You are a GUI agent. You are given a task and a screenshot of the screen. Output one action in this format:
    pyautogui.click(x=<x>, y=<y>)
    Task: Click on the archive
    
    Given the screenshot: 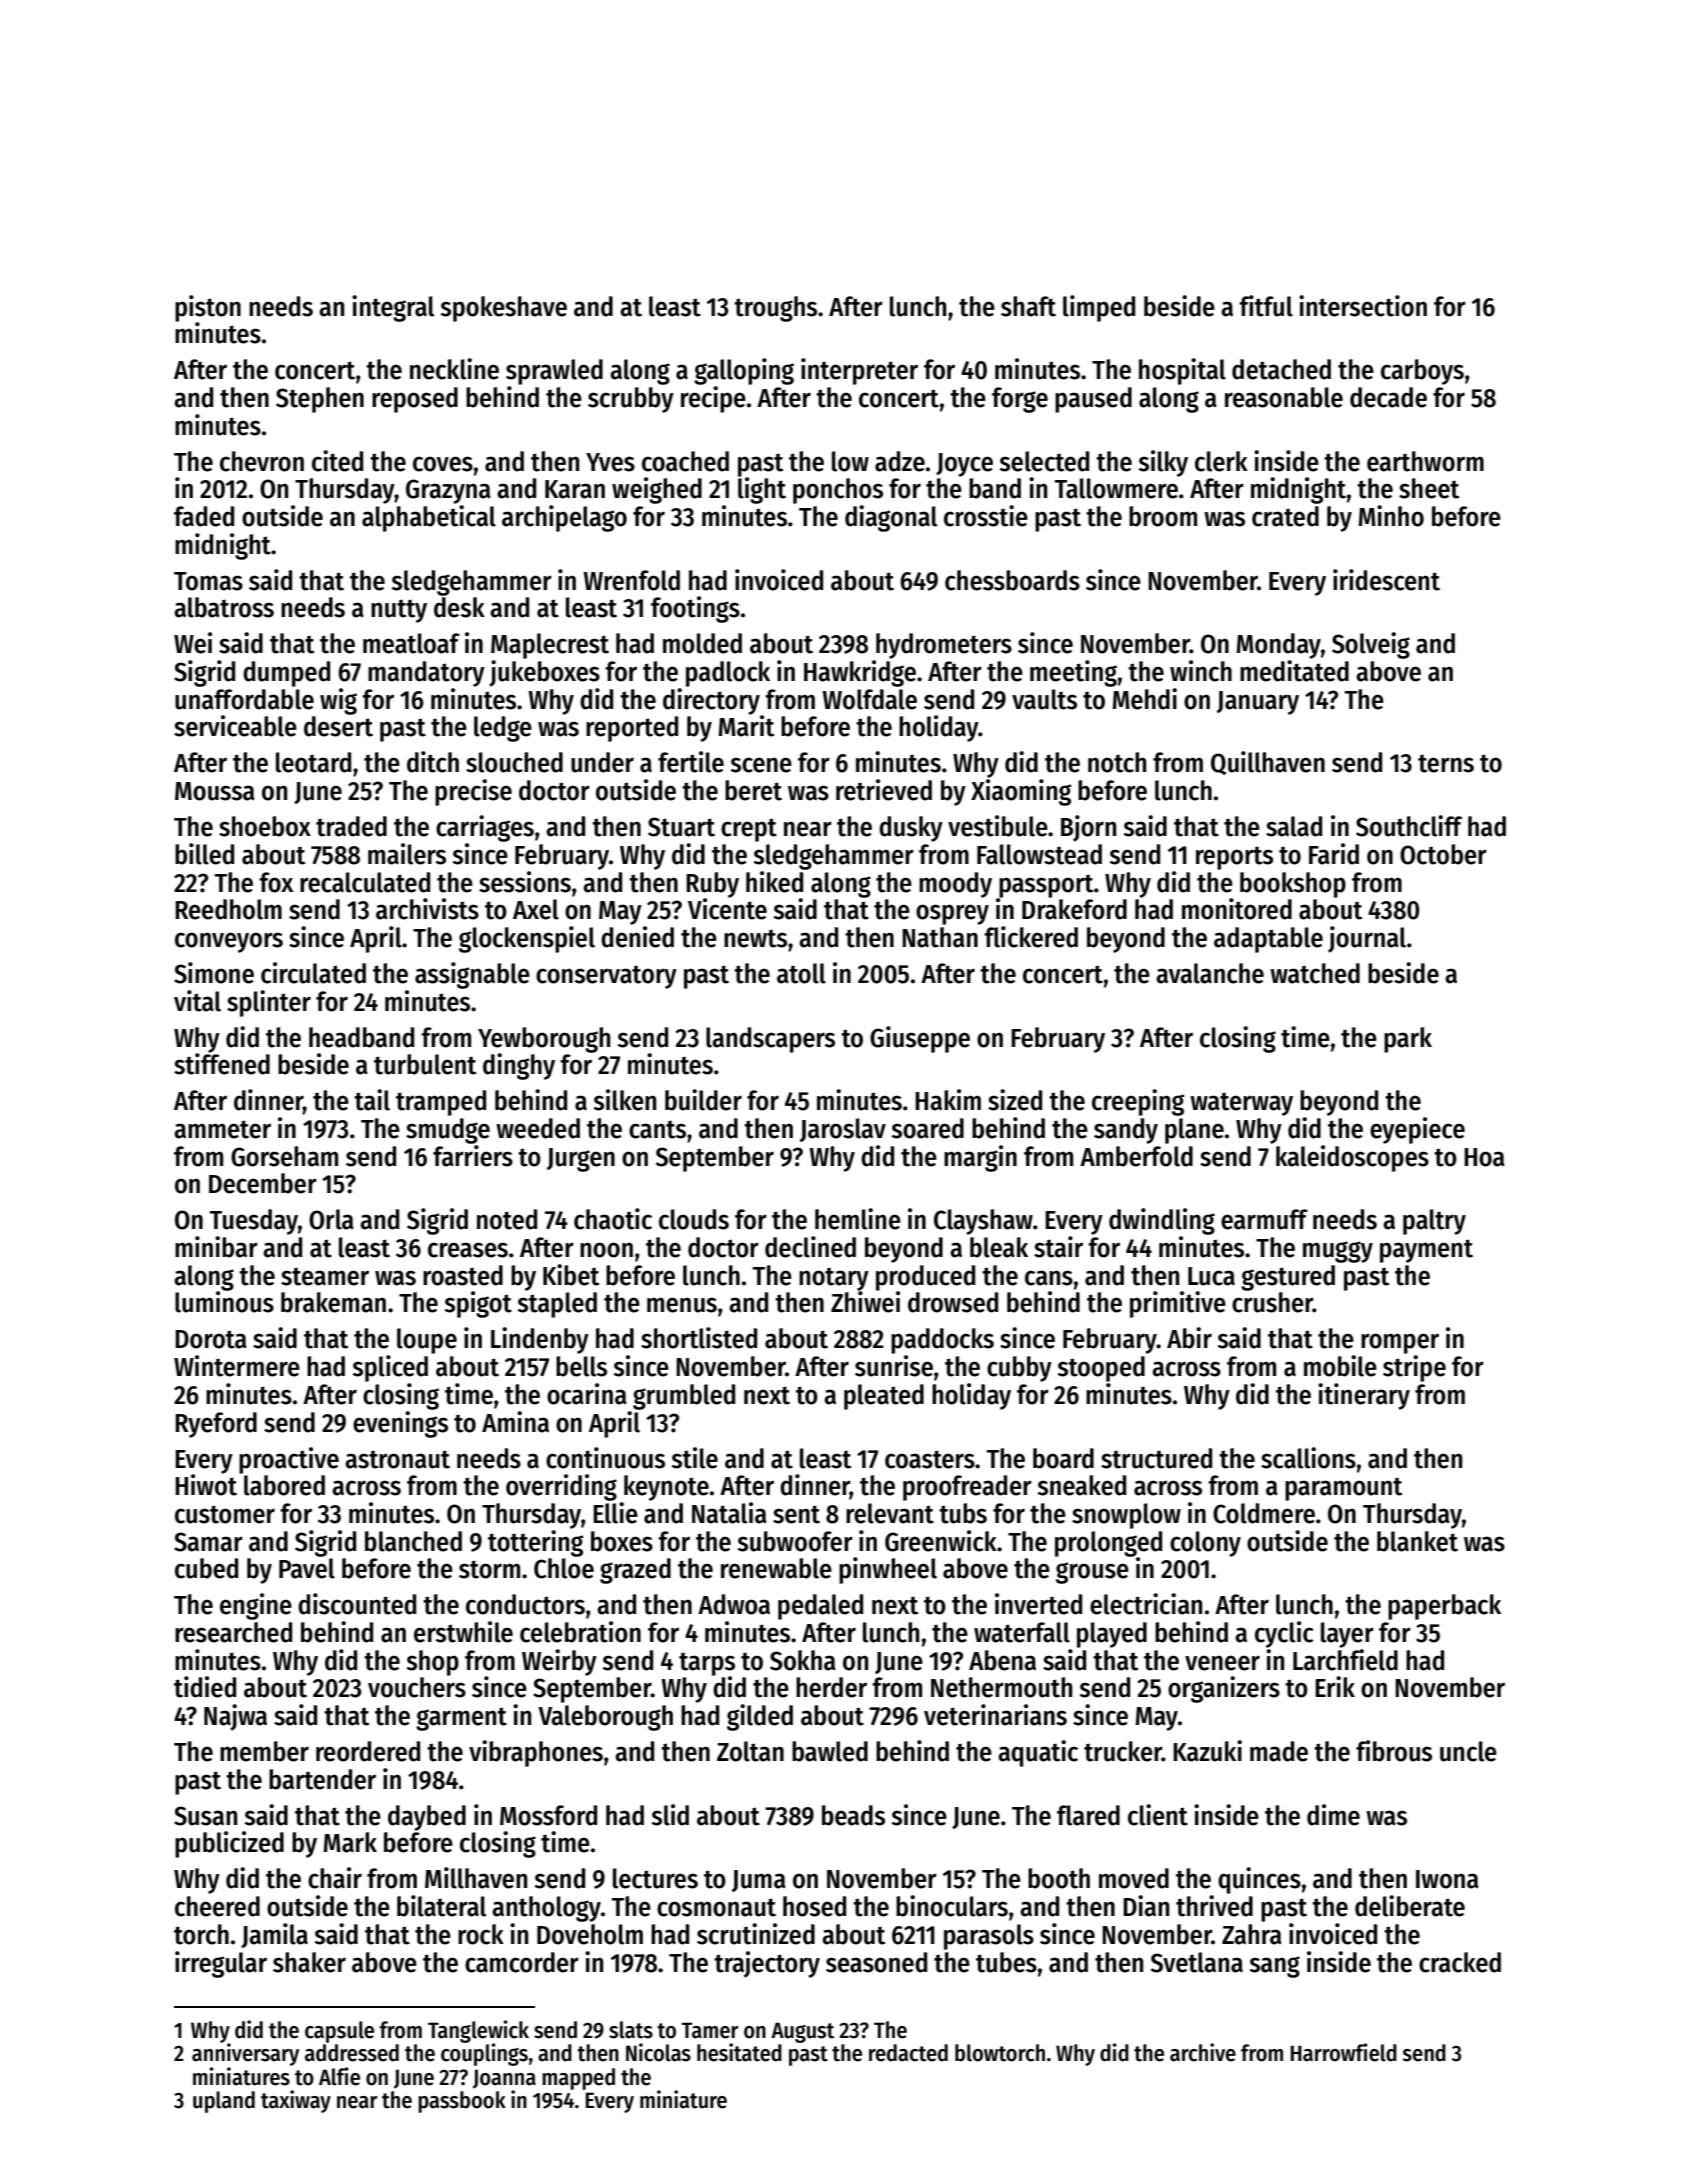 What is the action you would take?
    pyautogui.click(x=1203, y=2052)
